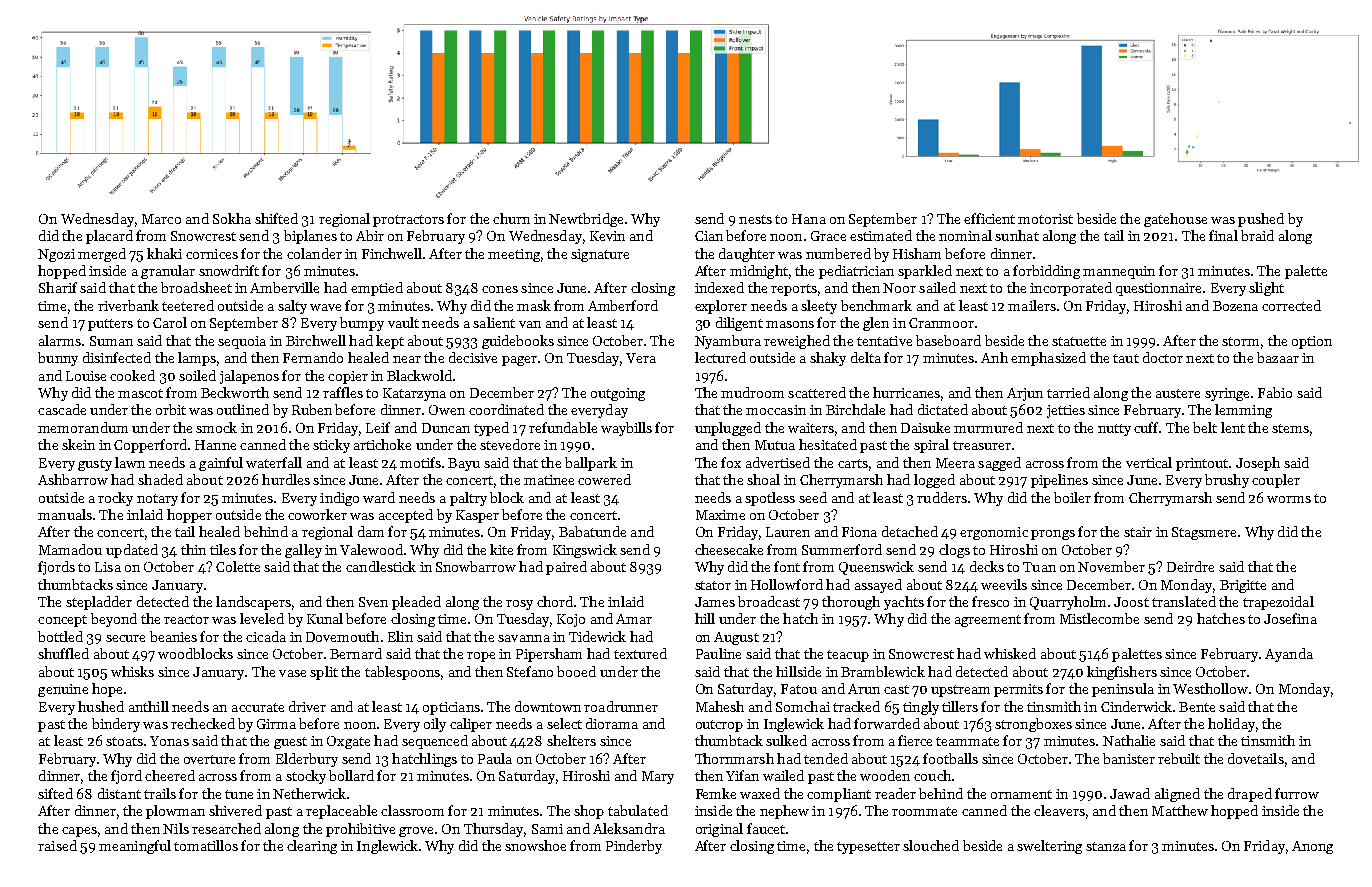 This screenshot has width=1372, height=887. Describe the element at coordinates (1190, 566) in the screenshot. I see `Deirdre` at that location.
